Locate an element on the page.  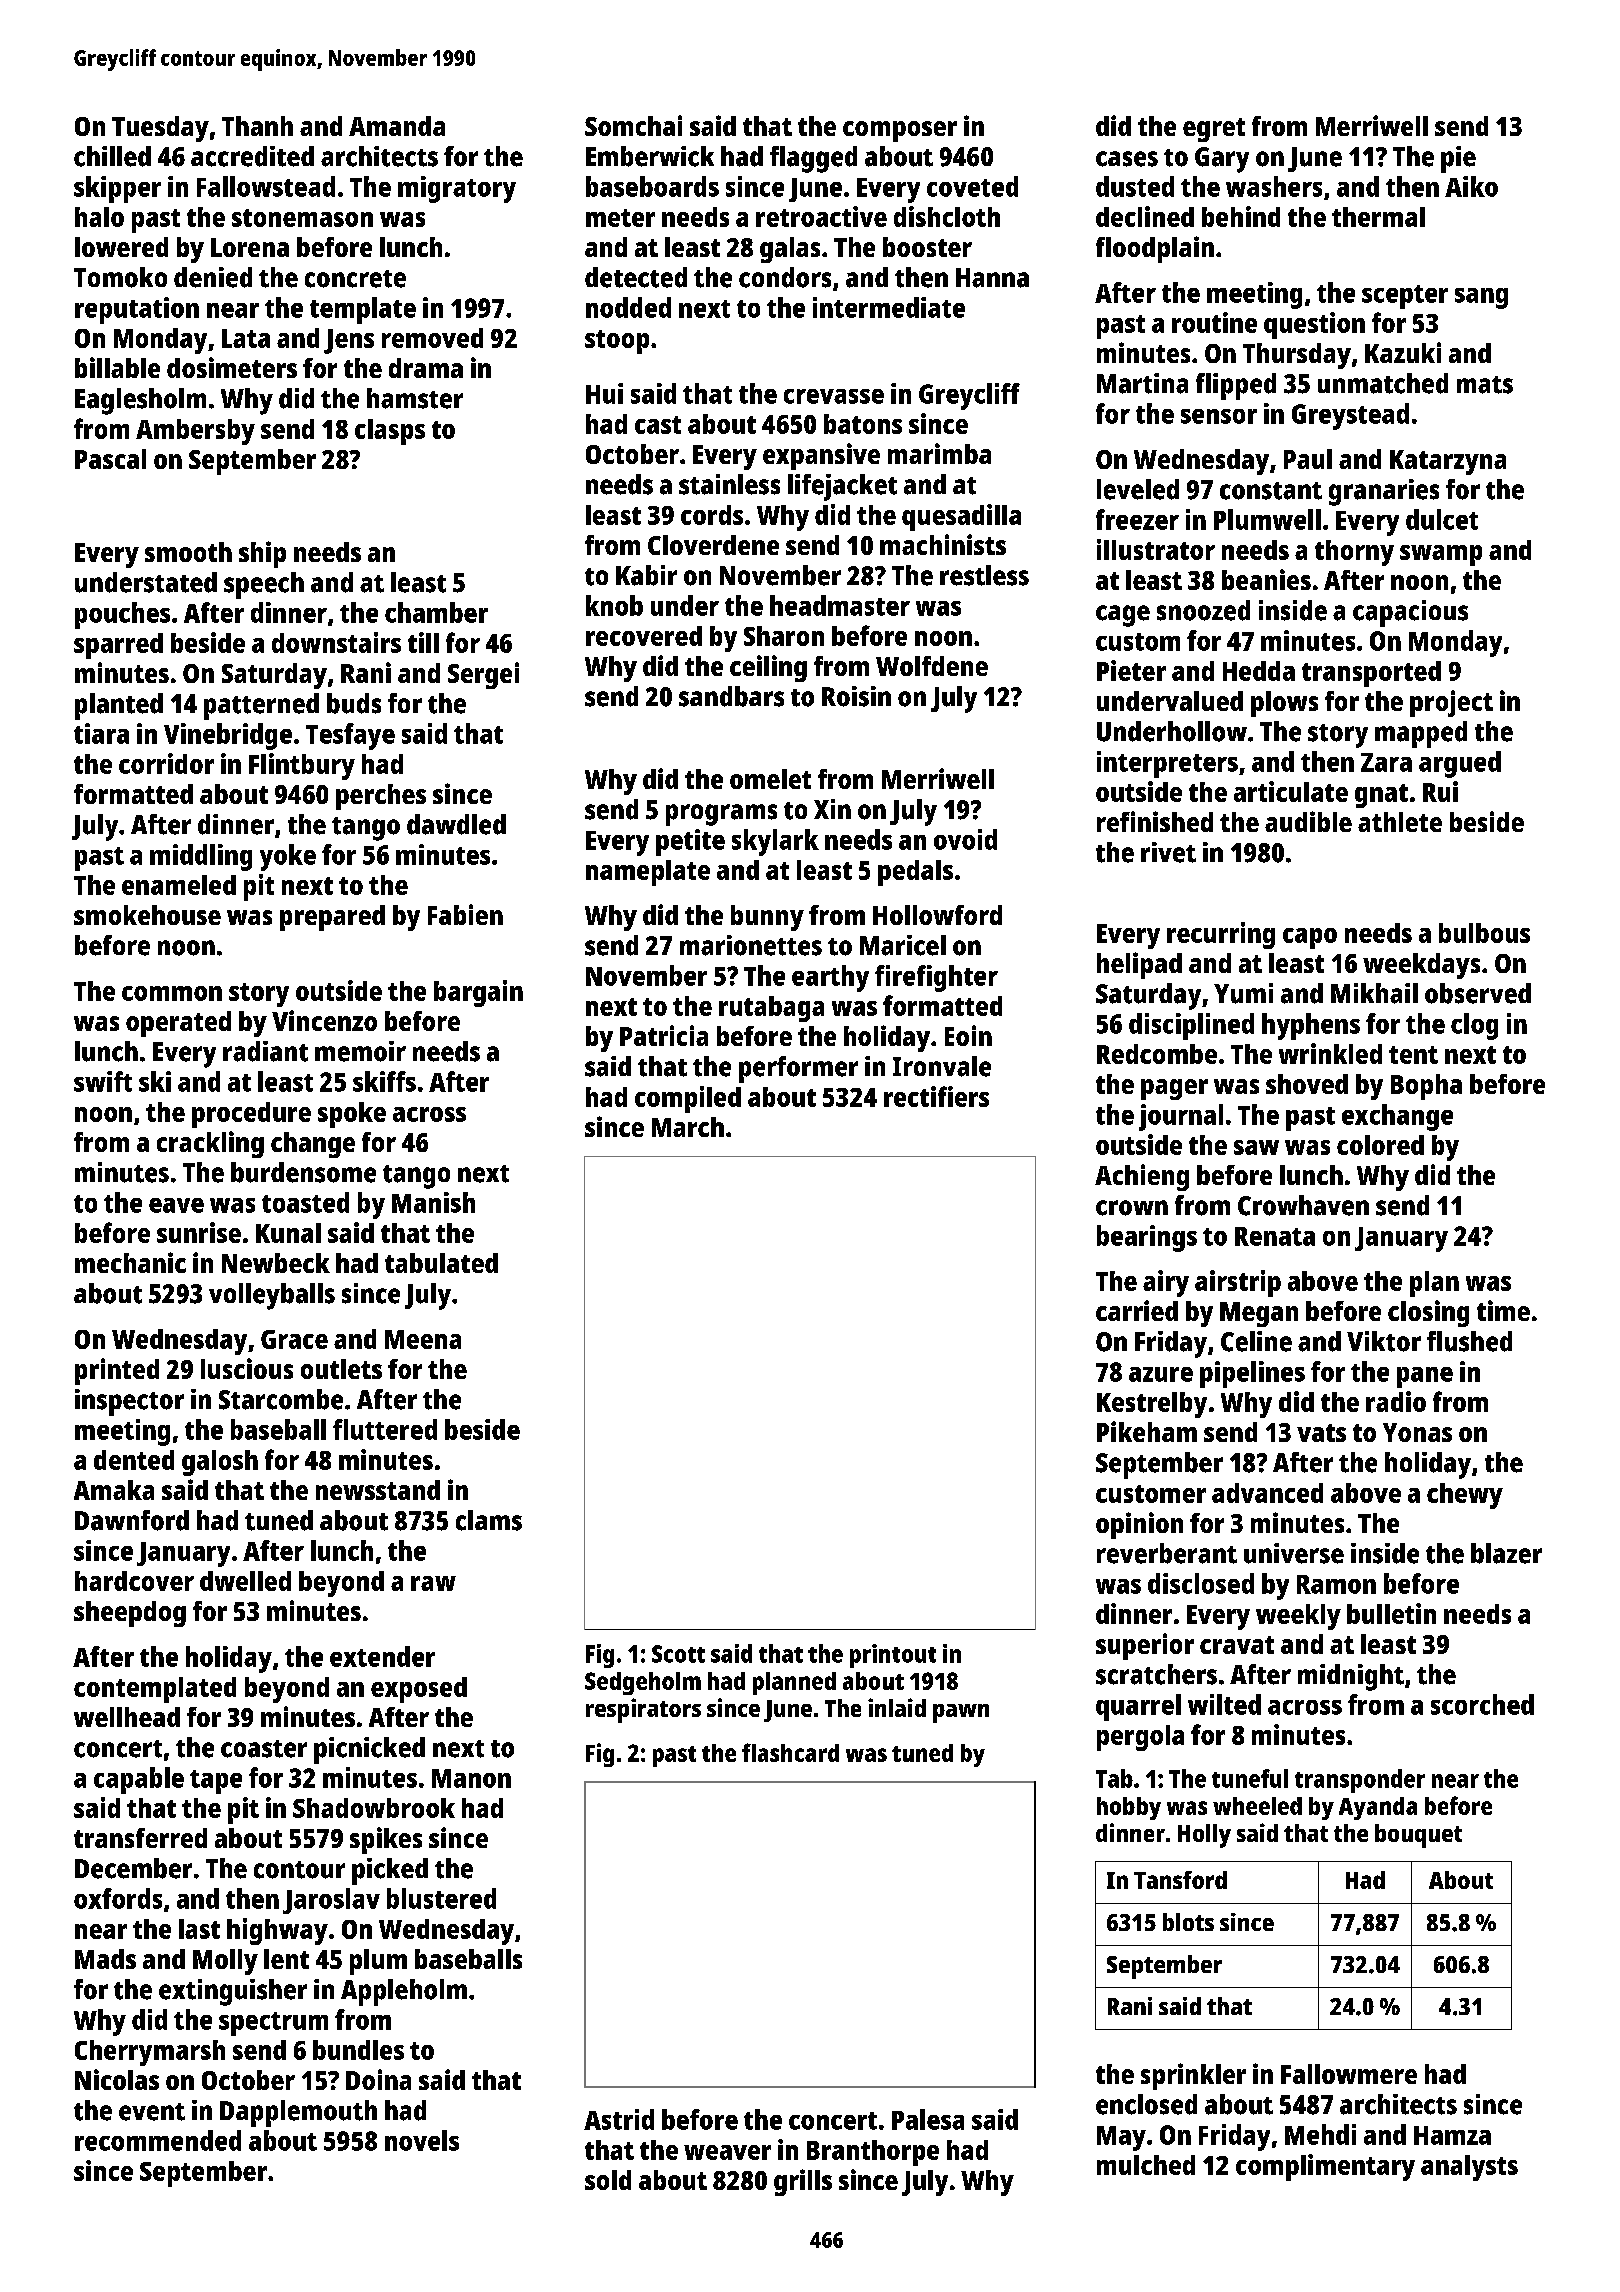
grills is located at coordinates (803, 2182).
